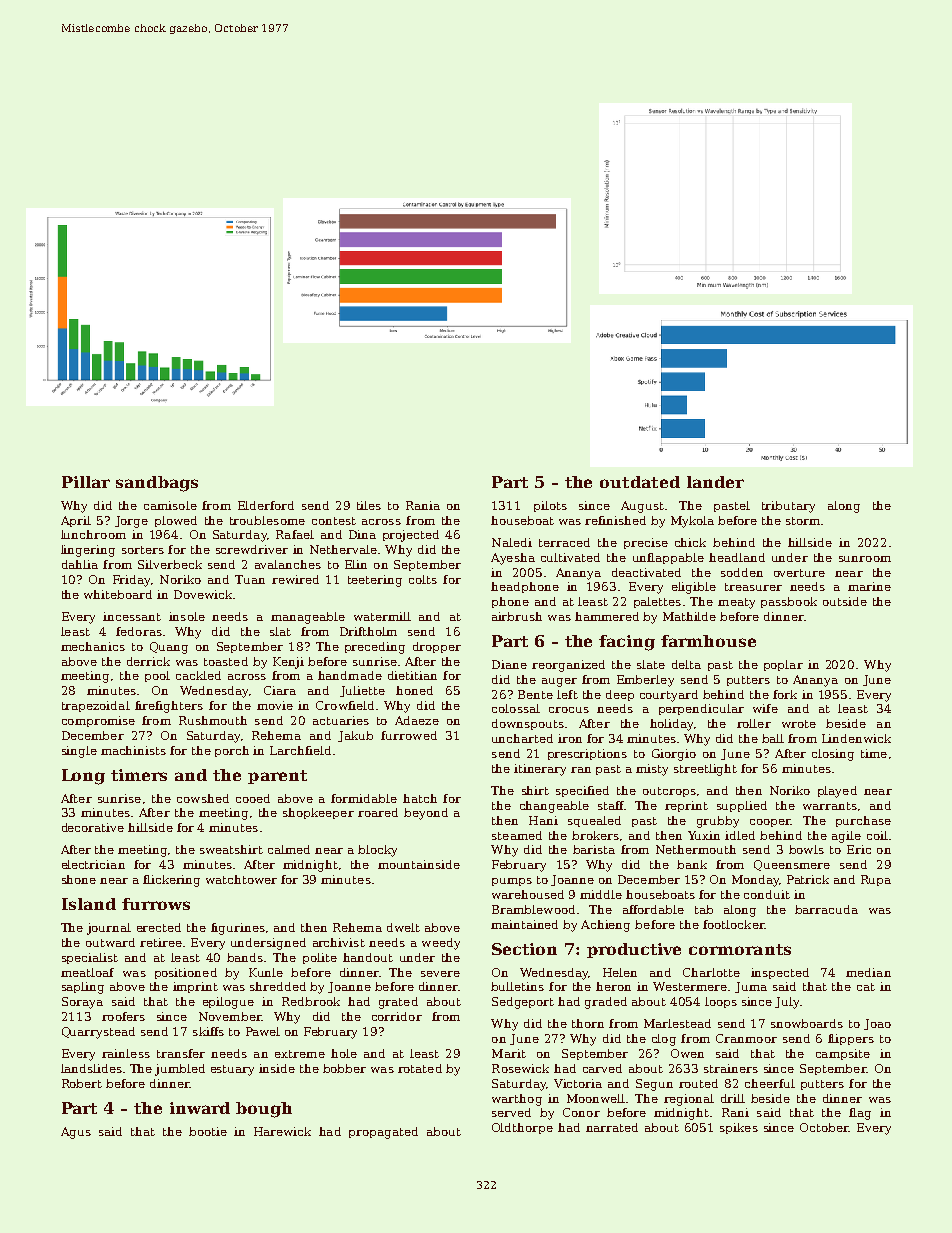 The image size is (952, 1233). Describe the element at coordinates (76, 1133) in the screenshot. I see `Agus` at that location.
